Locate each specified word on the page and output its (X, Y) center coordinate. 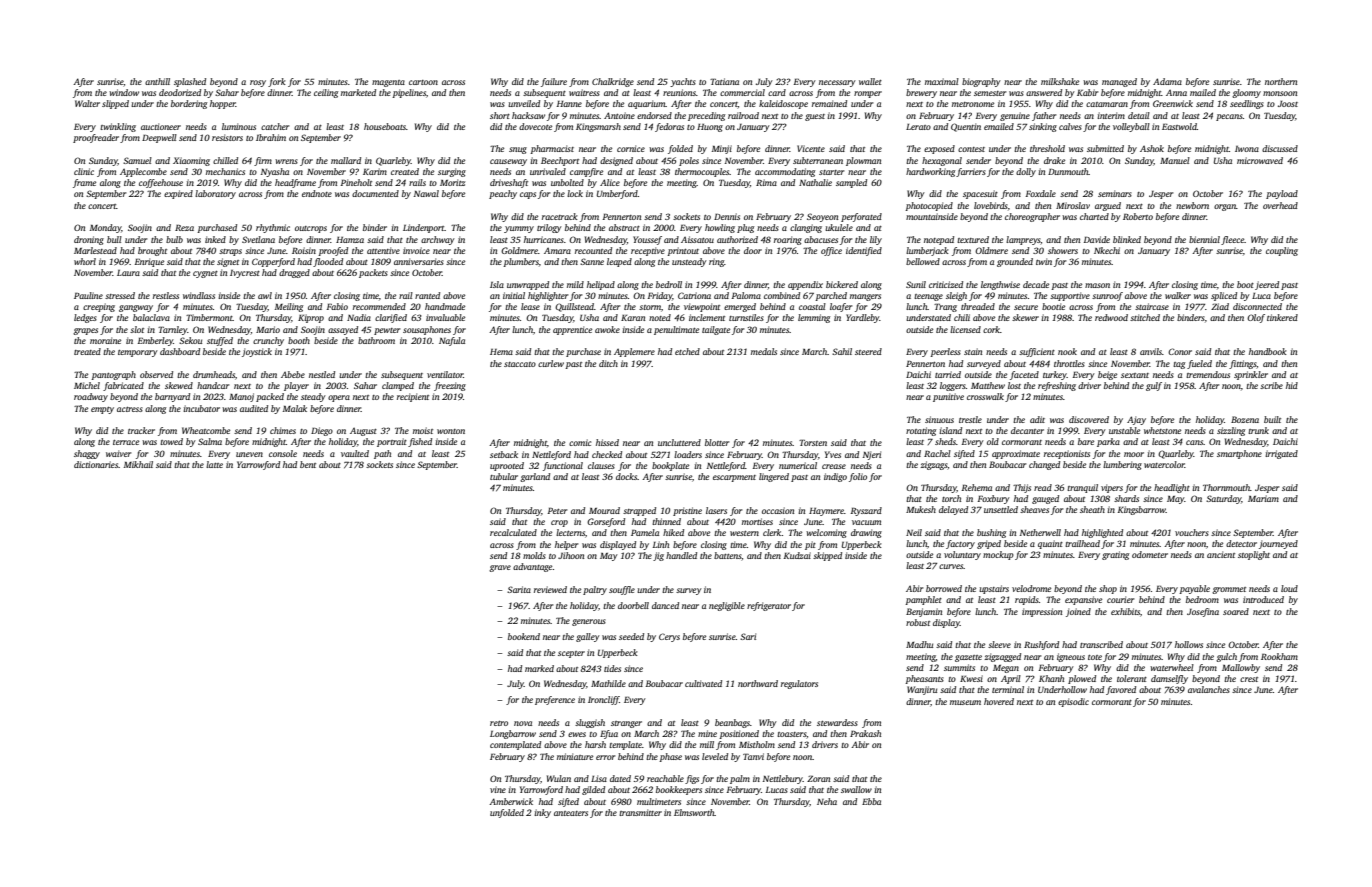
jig (658, 556)
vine (498, 789)
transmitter (640, 812)
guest (815, 117)
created (405, 171)
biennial (1204, 239)
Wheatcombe (206, 430)
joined (1078, 612)
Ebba (871, 801)
